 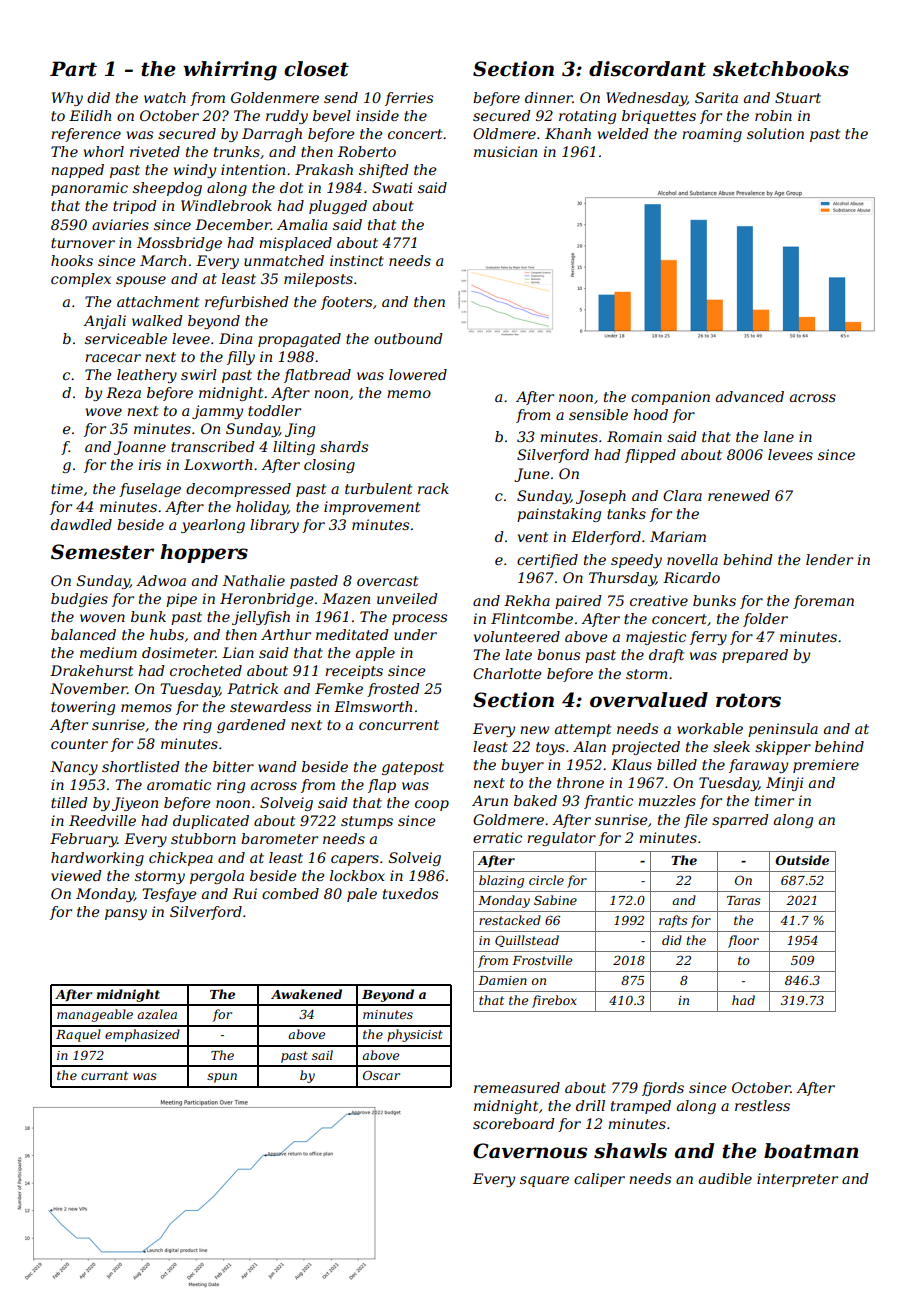 What do you see at coordinates (544, 1181) in the document?
I see `square` at bounding box center [544, 1181].
